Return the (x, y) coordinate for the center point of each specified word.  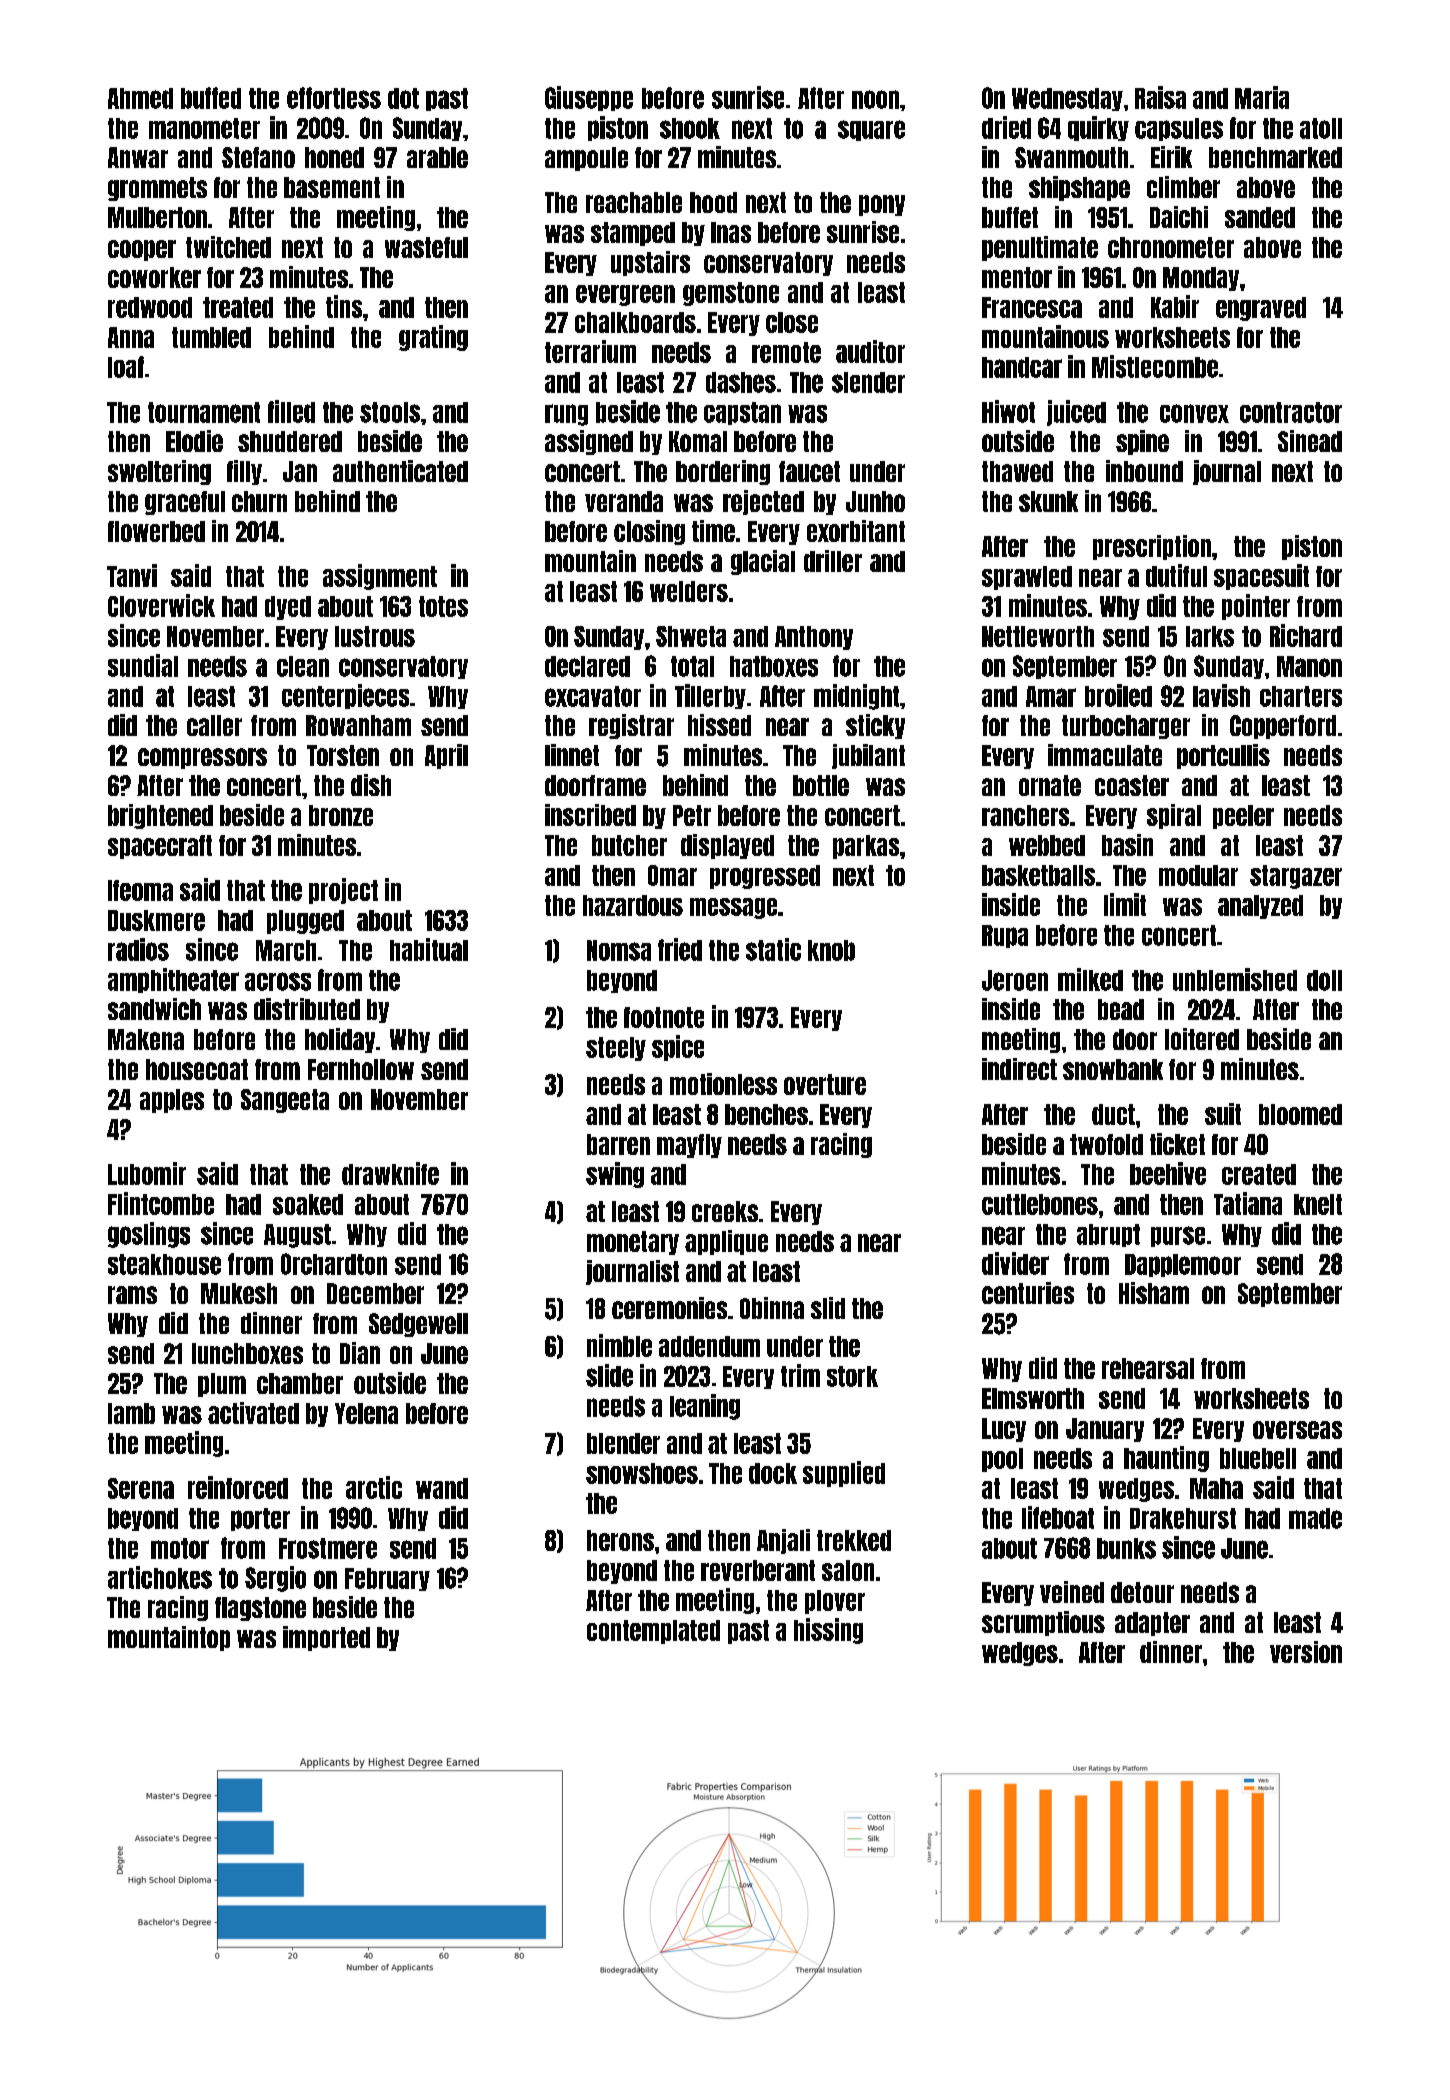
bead (1121, 1009)
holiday (340, 1040)
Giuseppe (589, 98)
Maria (1262, 97)
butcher (629, 845)
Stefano (258, 157)
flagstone (260, 1609)
